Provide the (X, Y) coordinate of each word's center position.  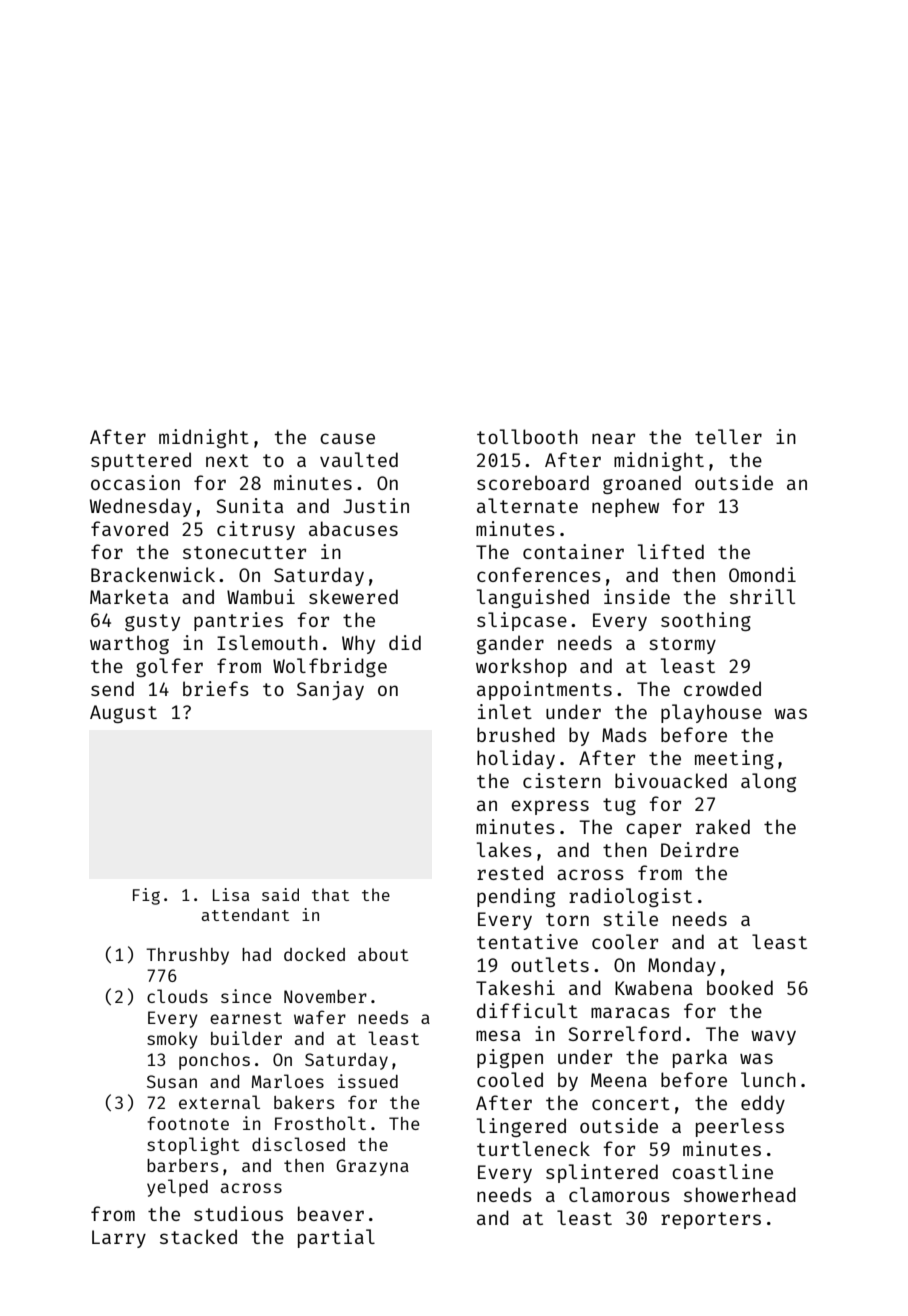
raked (723, 826)
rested (510, 872)
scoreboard (533, 482)
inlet (505, 711)
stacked (198, 1236)
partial (336, 1238)
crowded (722, 688)
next (227, 460)
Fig (146, 896)
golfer (169, 667)
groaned (642, 484)
